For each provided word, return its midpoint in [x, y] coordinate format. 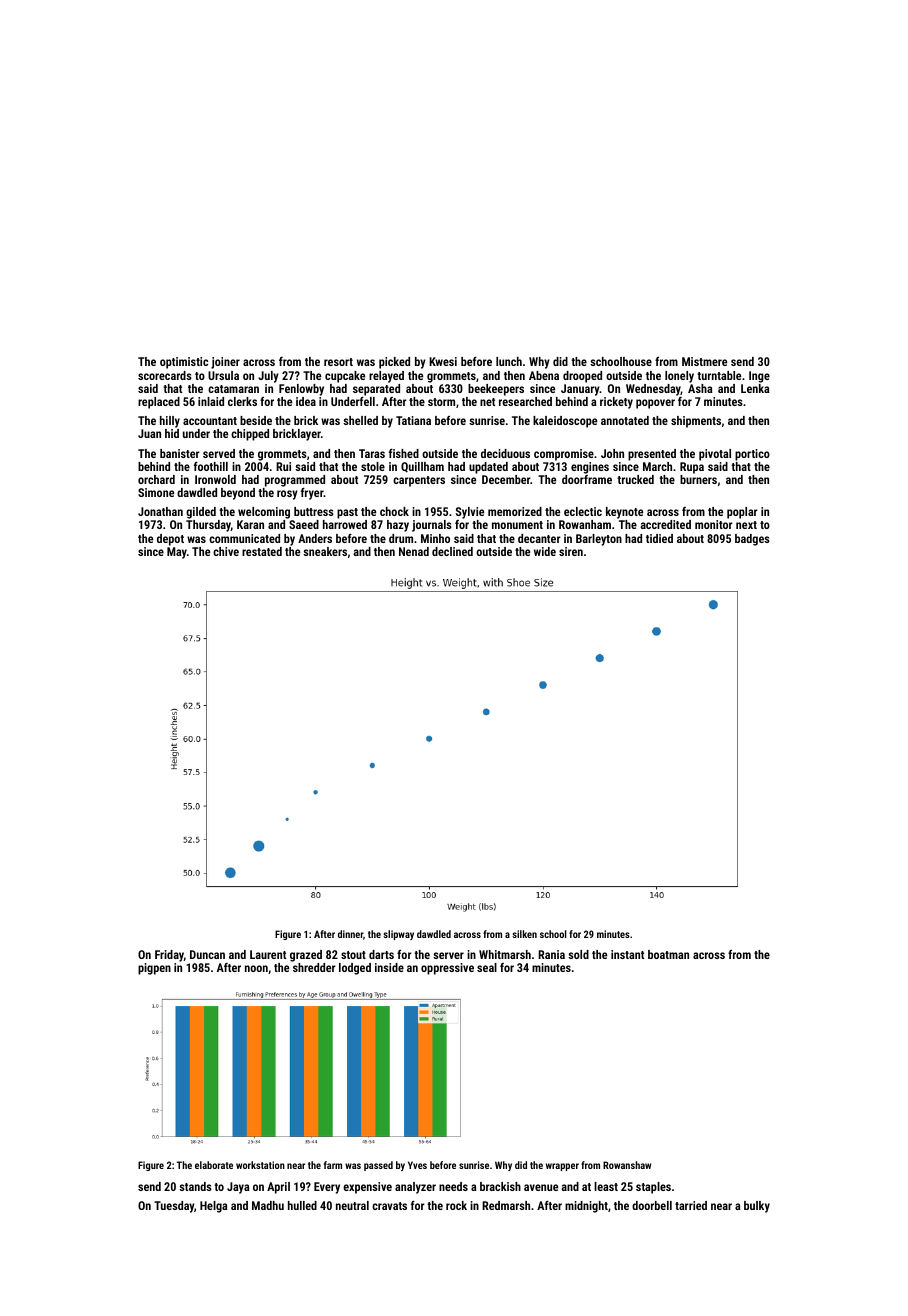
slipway [398, 935]
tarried [691, 1205]
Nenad [414, 551]
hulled [302, 1205]
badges [752, 540]
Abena [544, 375]
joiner [225, 363]
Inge [759, 377]
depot [170, 540]
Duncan [207, 954]
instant [627, 954]
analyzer [415, 1188]
